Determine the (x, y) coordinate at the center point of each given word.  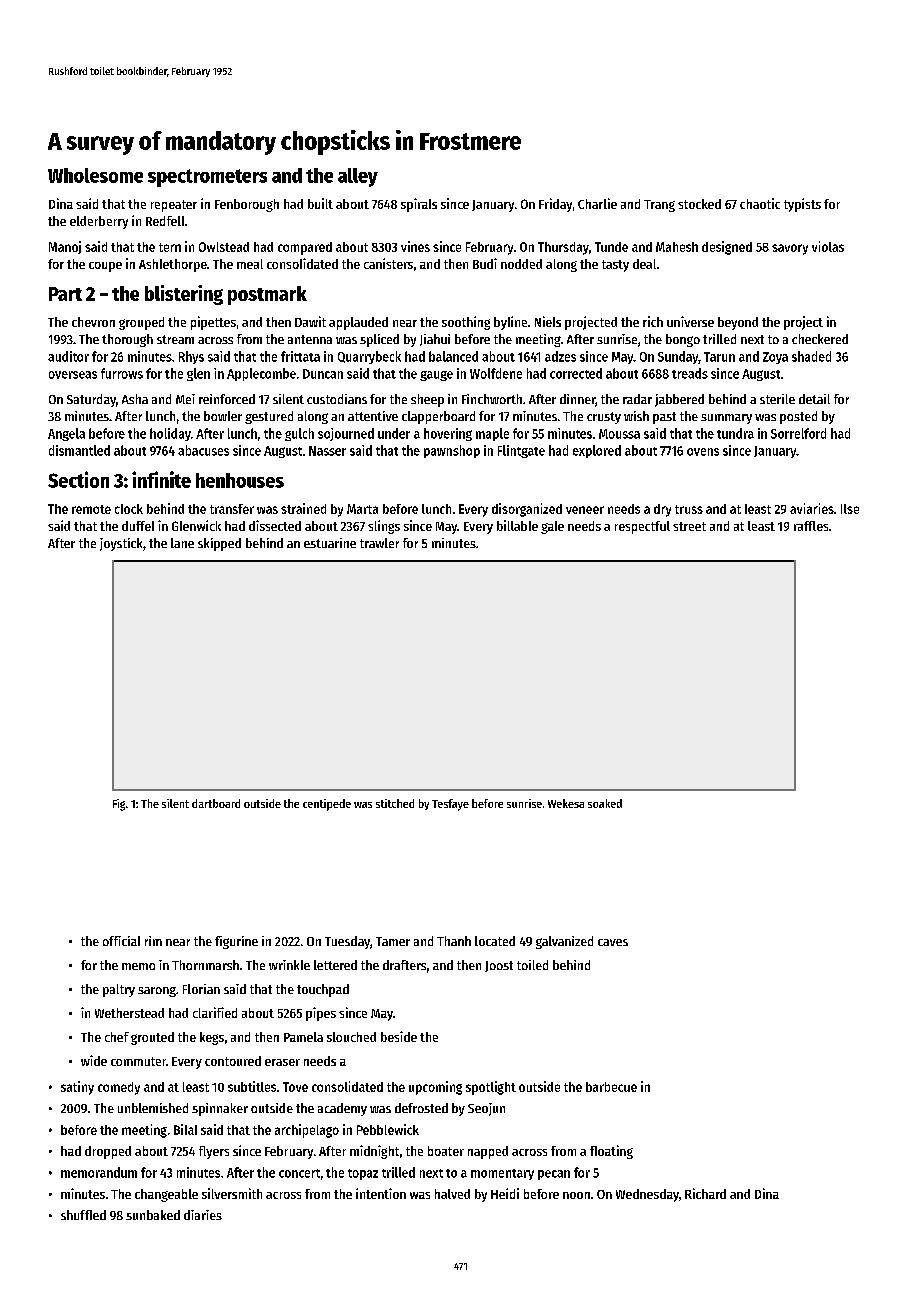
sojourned (346, 434)
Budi (485, 263)
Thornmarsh (205, 965)
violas (828, 246)
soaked (605, 803)
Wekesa (566, 803)
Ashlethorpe (173, 265)
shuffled (83, 1215)
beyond (738, 323)
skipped (219, 544)
